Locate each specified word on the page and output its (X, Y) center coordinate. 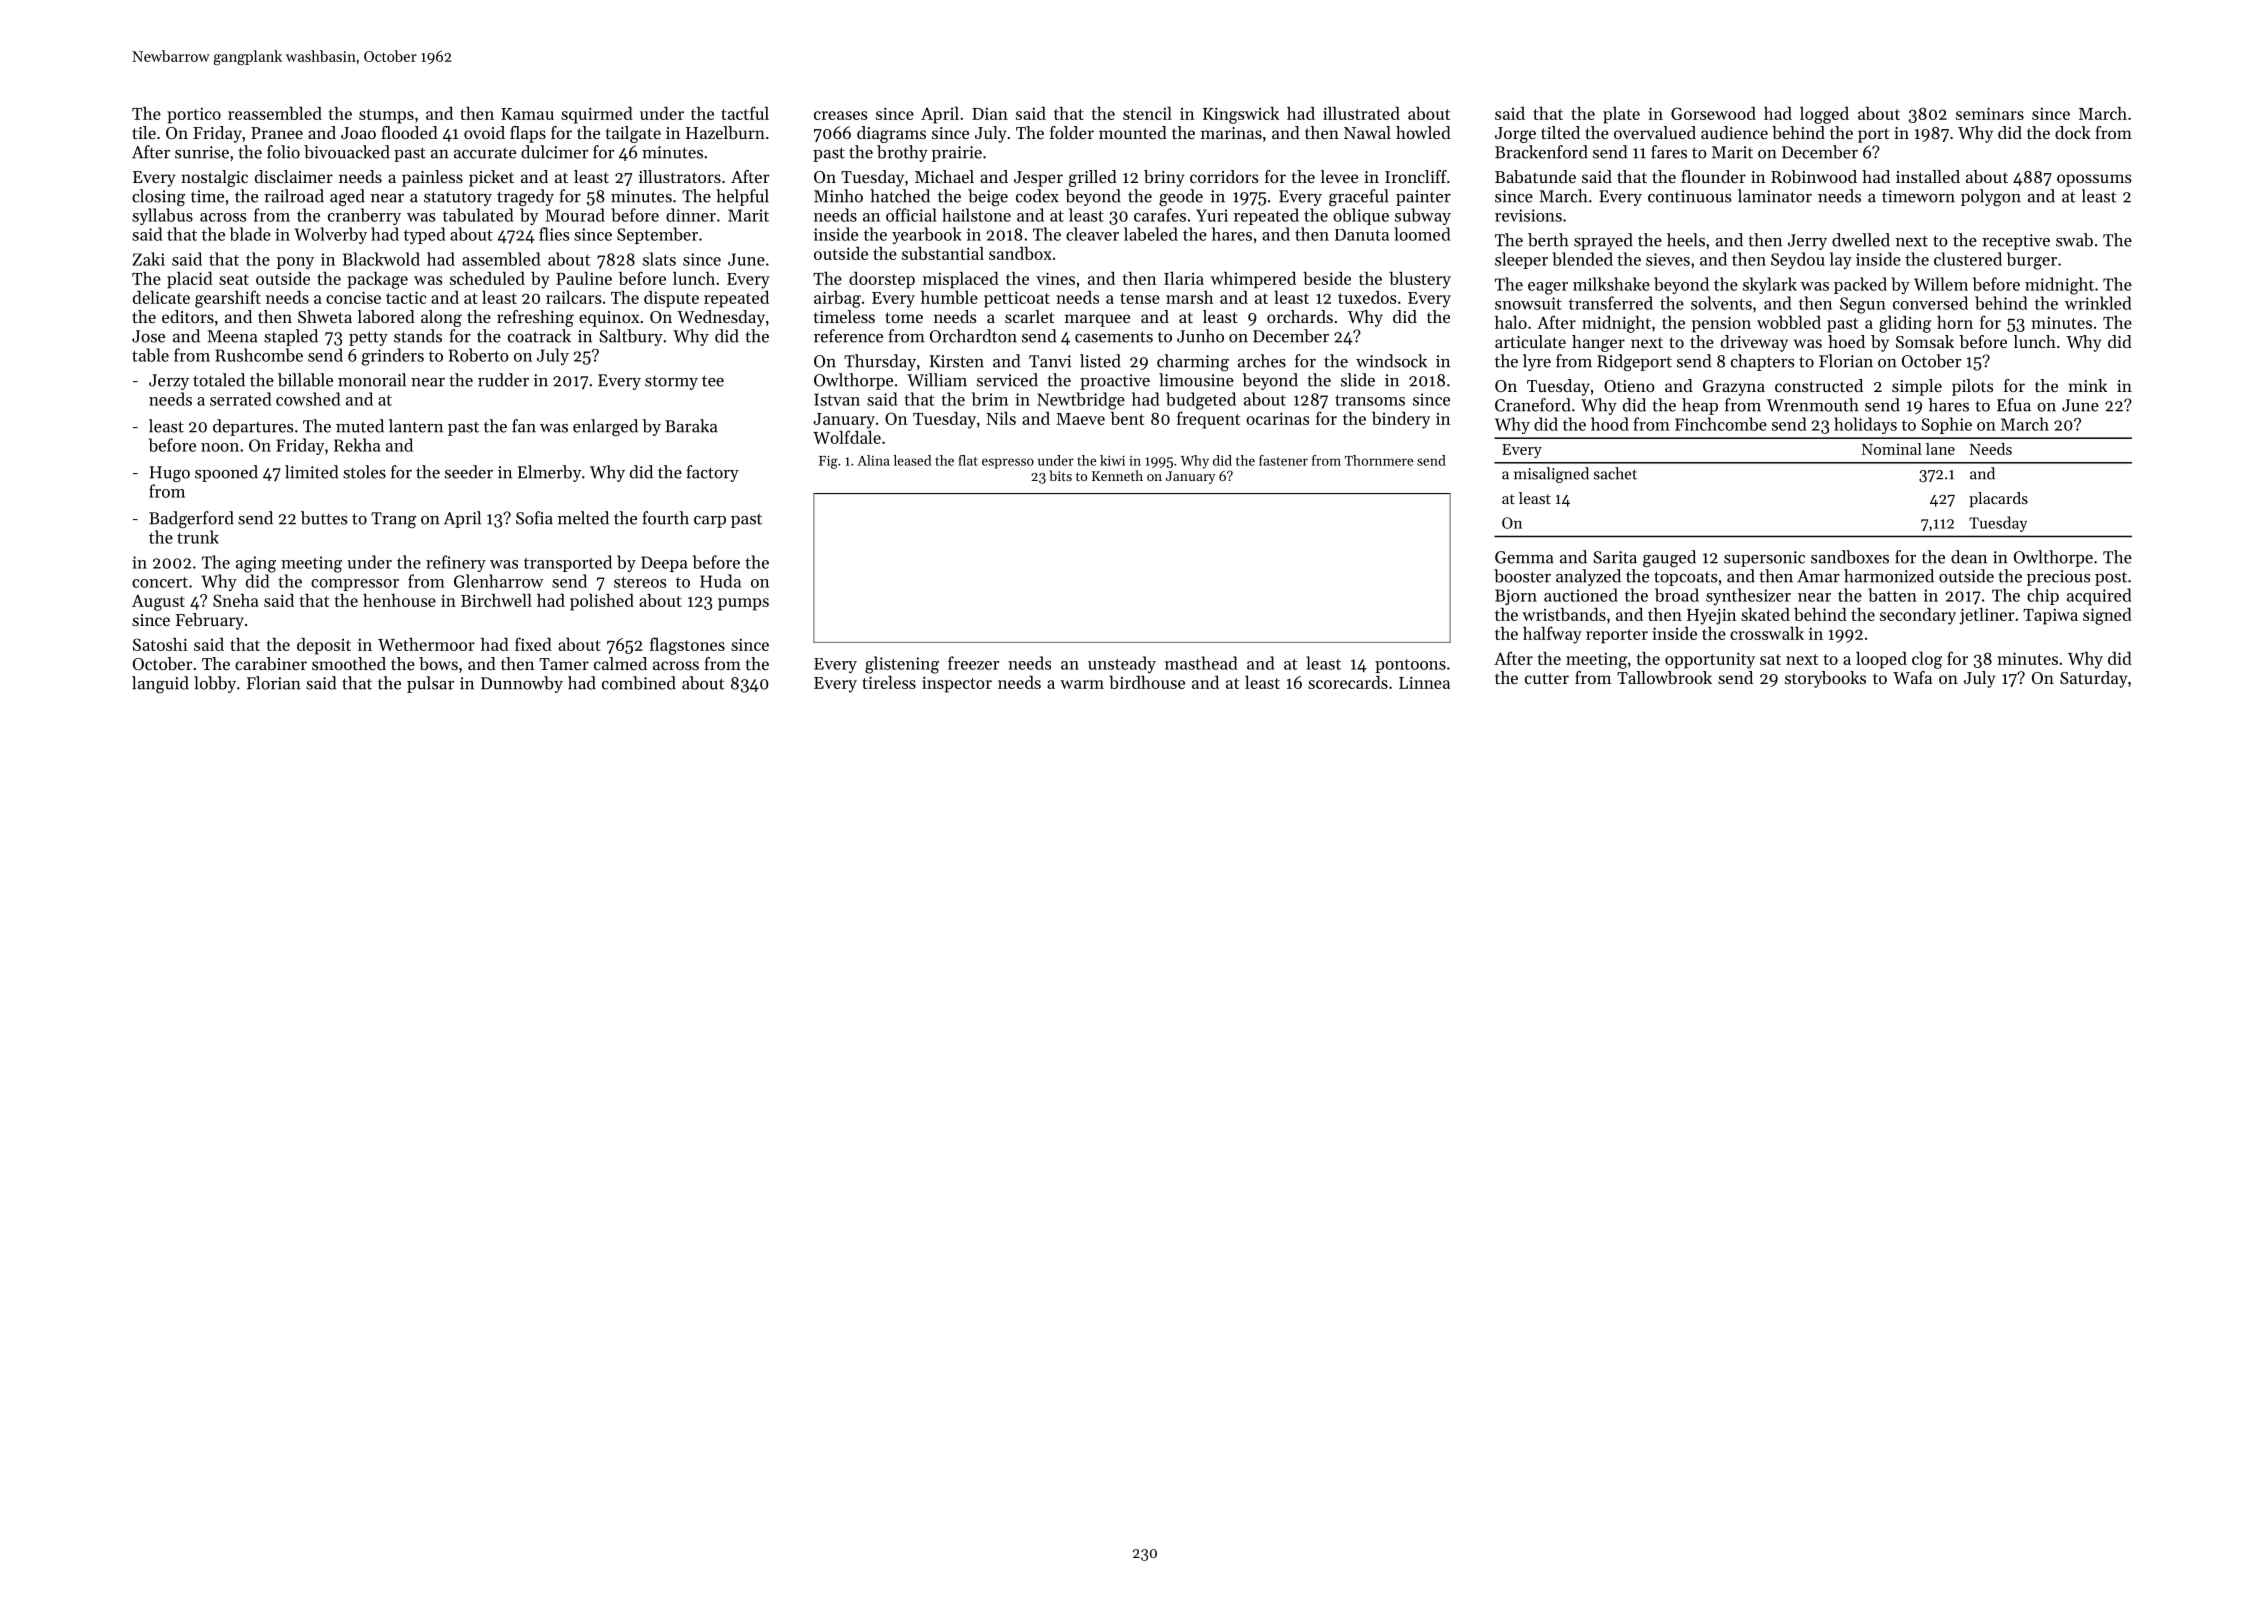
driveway (1754, 343)
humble (949, 297)
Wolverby (330, 235)
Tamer (564, 664)
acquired (2099, 596)
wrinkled (2098, 303)
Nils (1001, 418)
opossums (2094, 180)
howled (1423, 132)
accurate (485, 153)
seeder (469, 472)
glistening (902, 665)
